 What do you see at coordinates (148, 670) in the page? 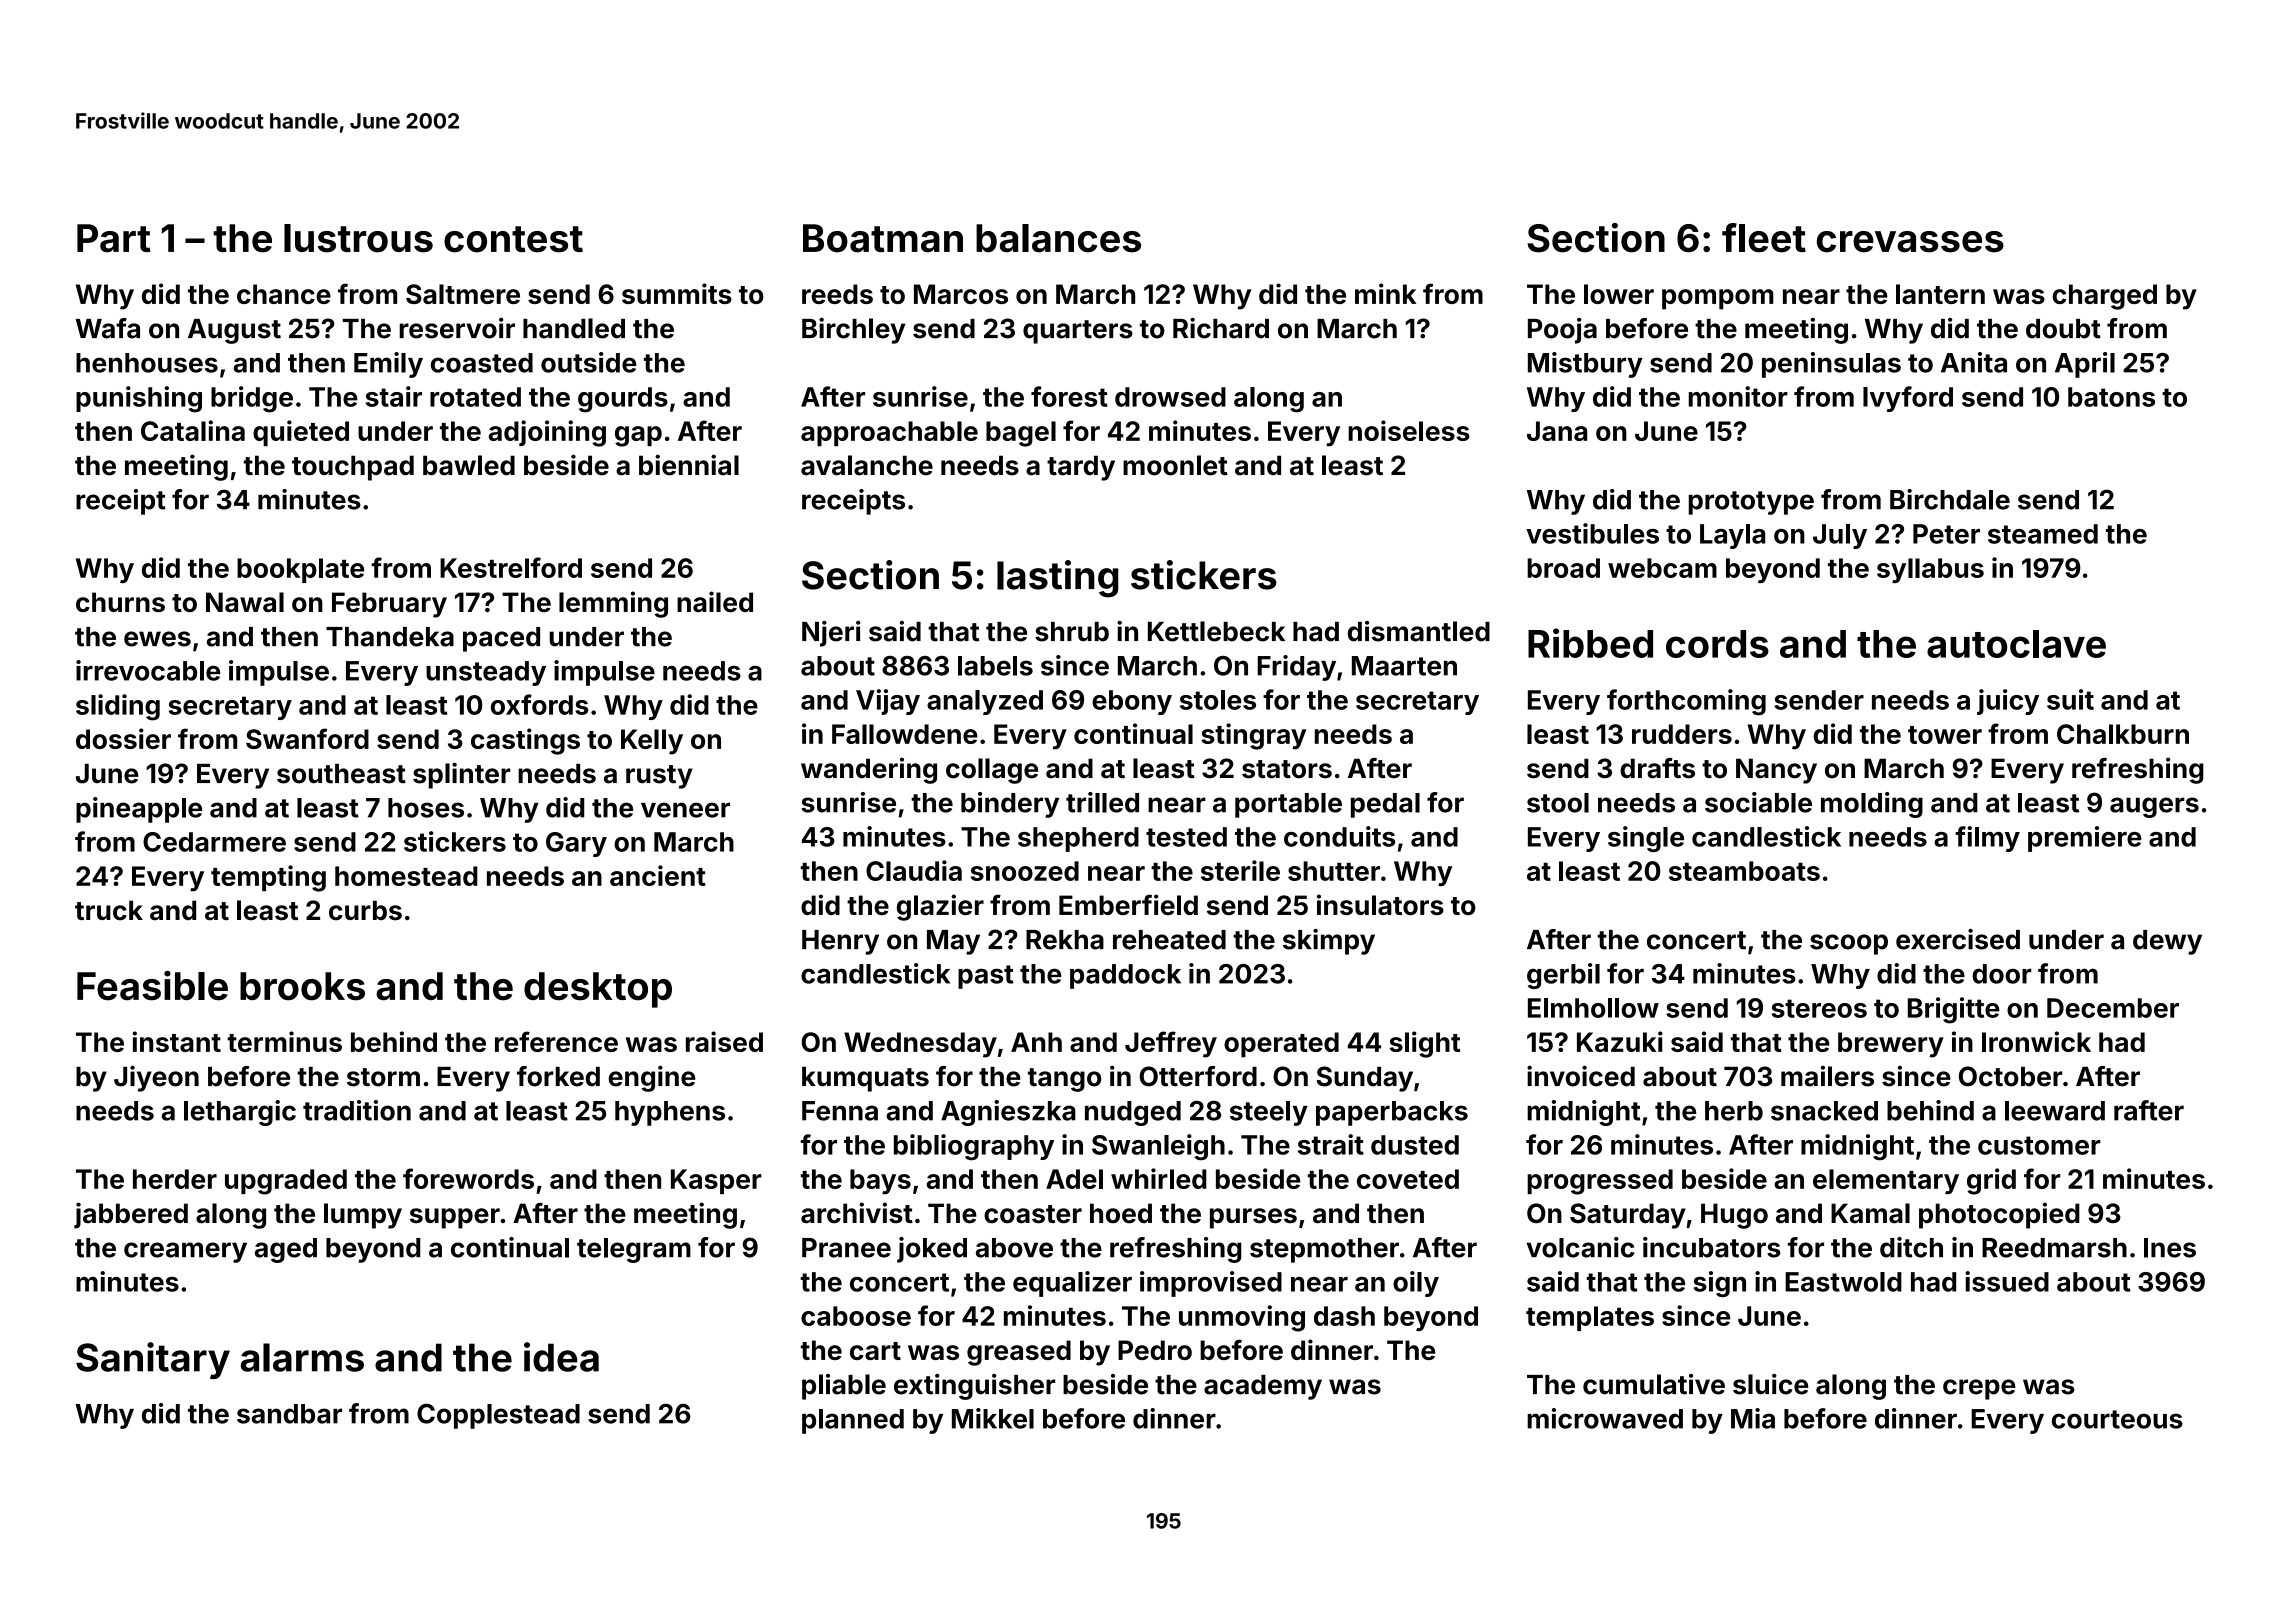
I see `irrevocable` at bounding box center [148, 670].
